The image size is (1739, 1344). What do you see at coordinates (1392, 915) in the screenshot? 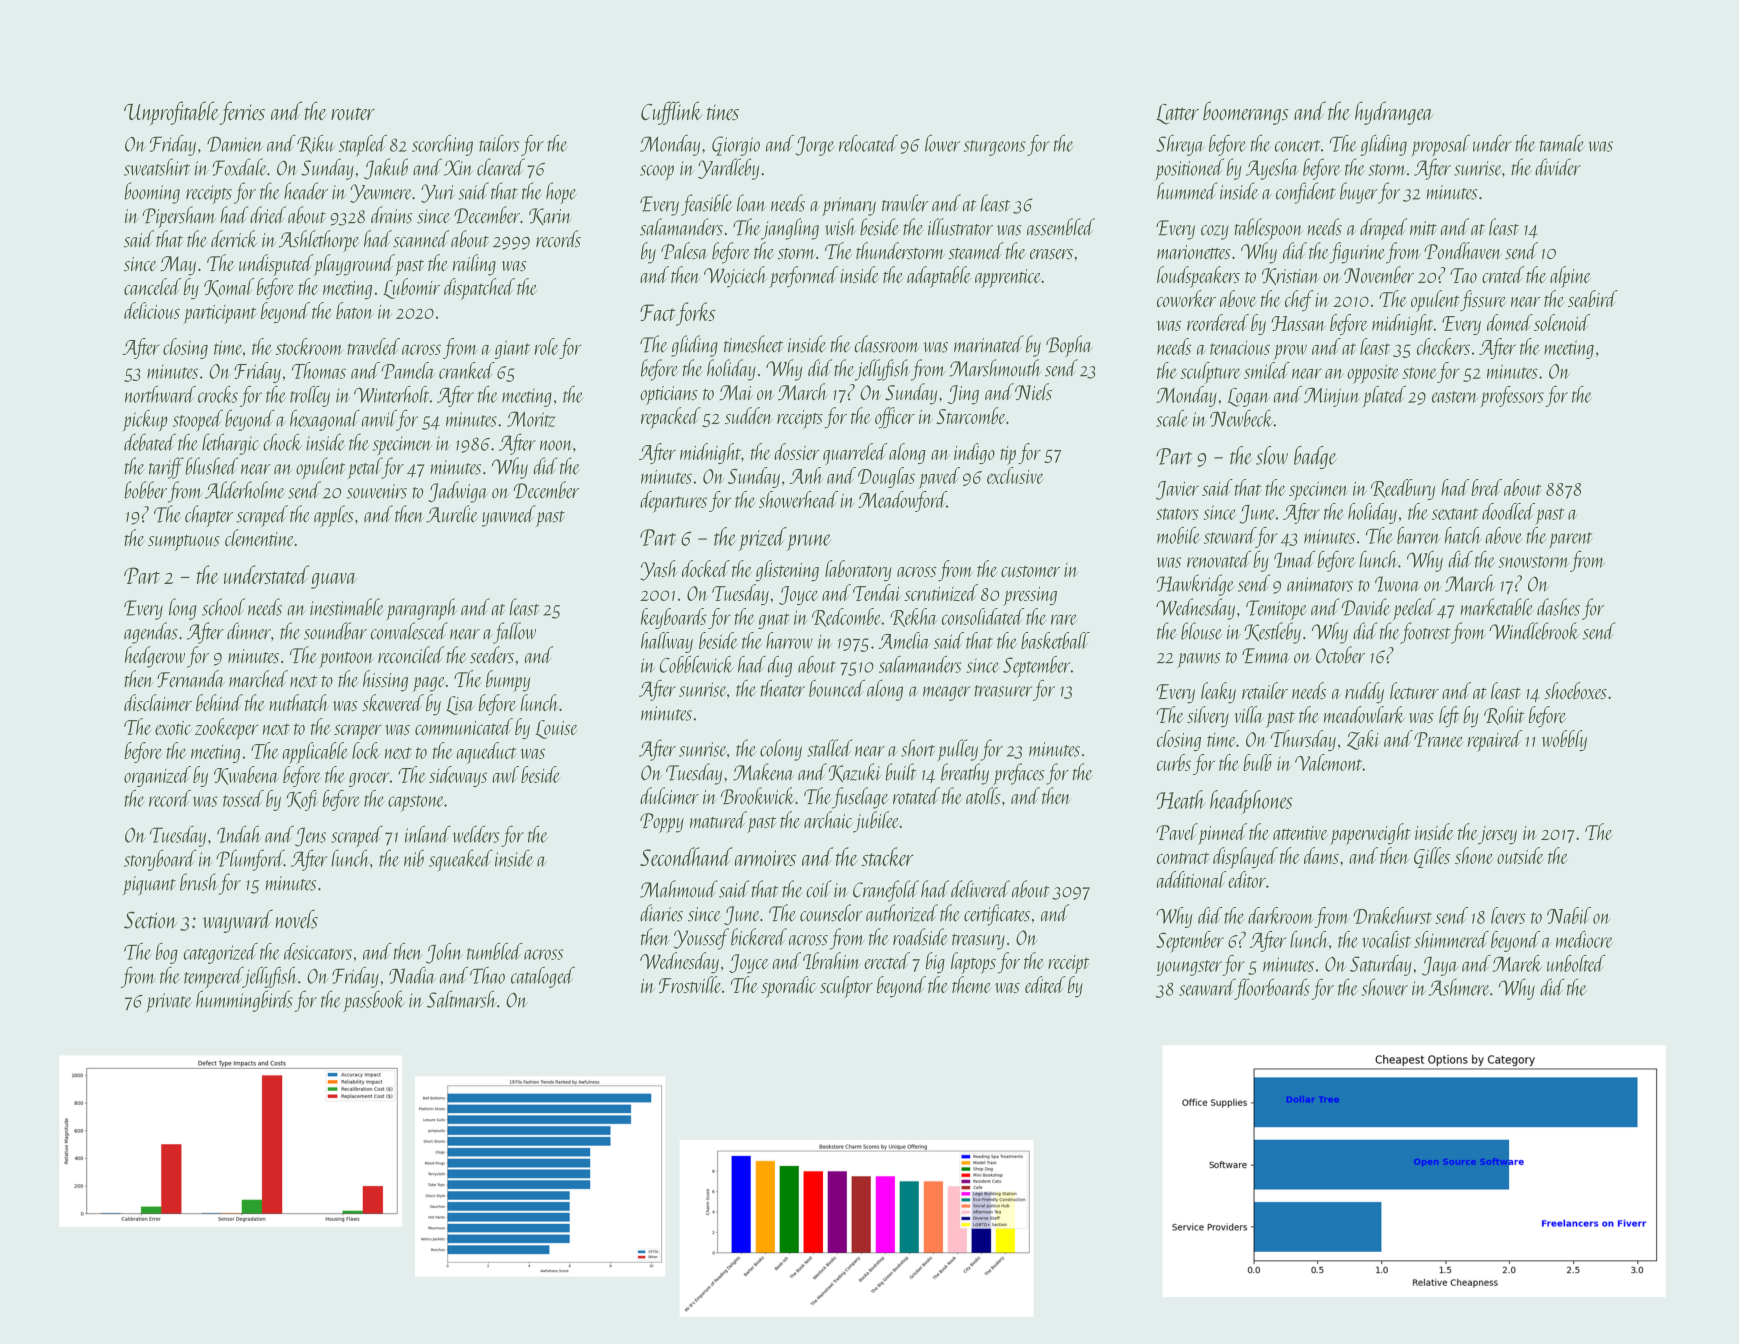
I see `Drakehurst` at bounding box center [1392, 915].
